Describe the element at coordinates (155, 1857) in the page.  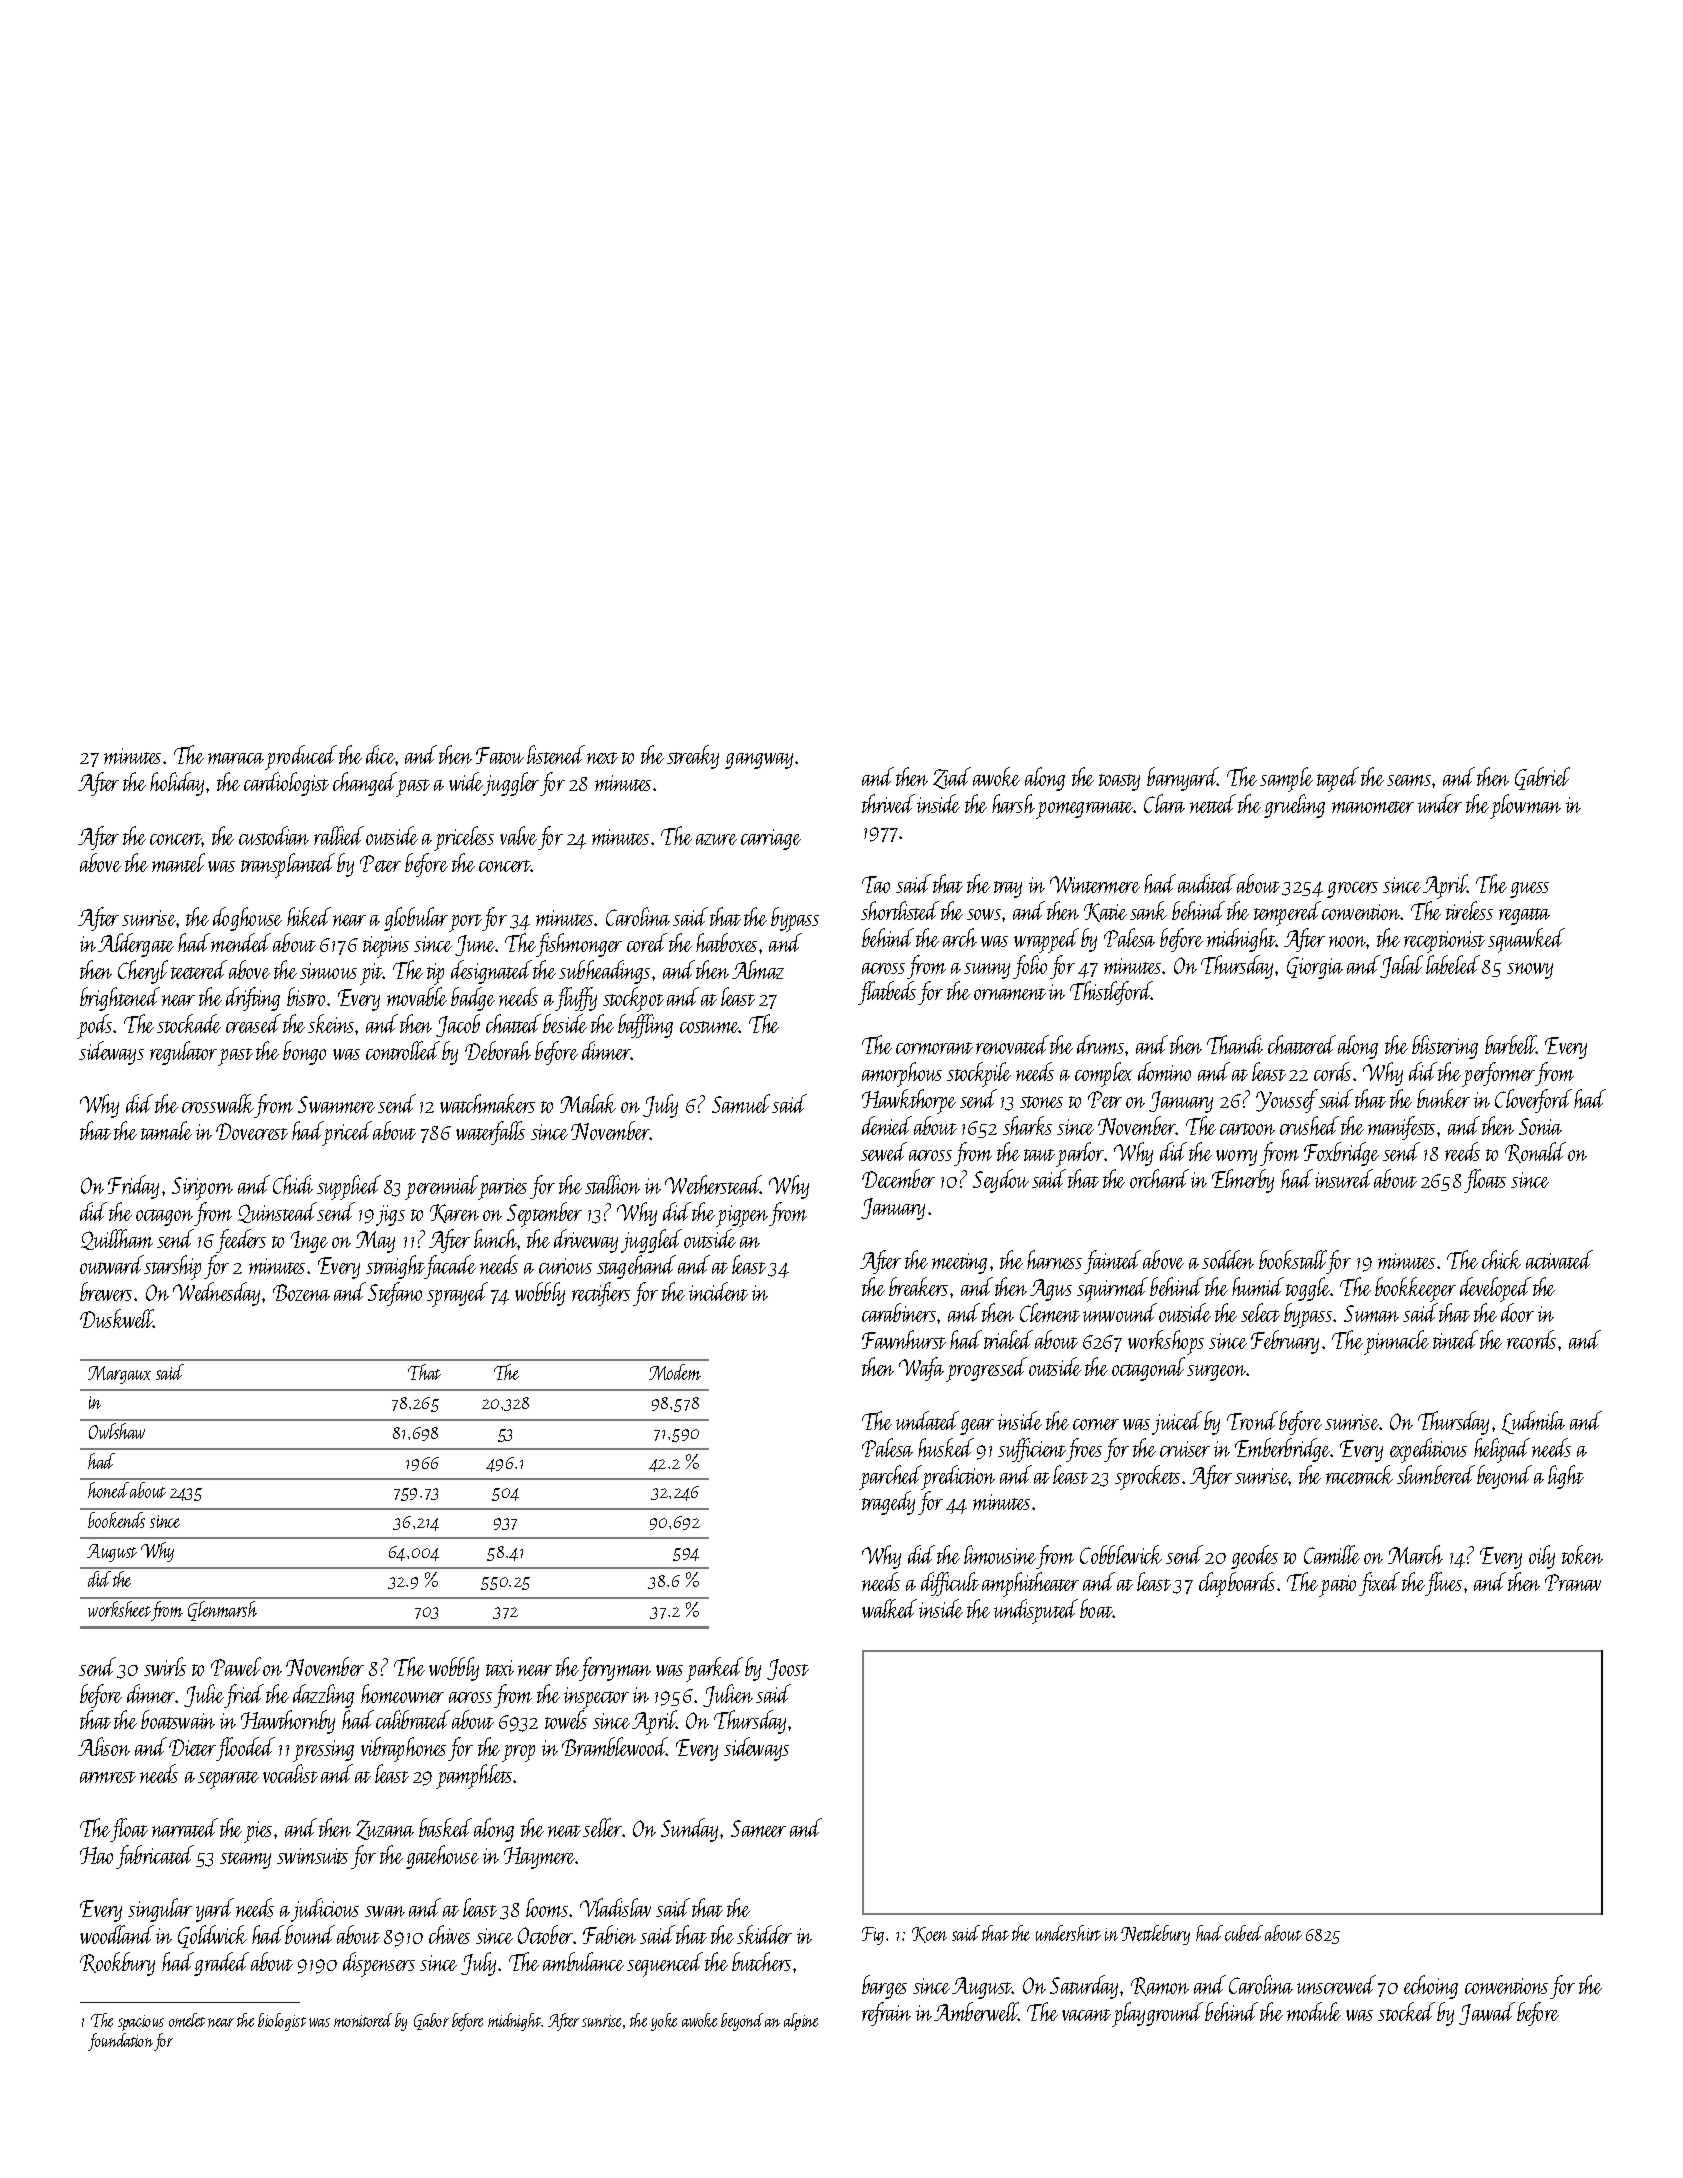
I see `fabricated` at that location.
